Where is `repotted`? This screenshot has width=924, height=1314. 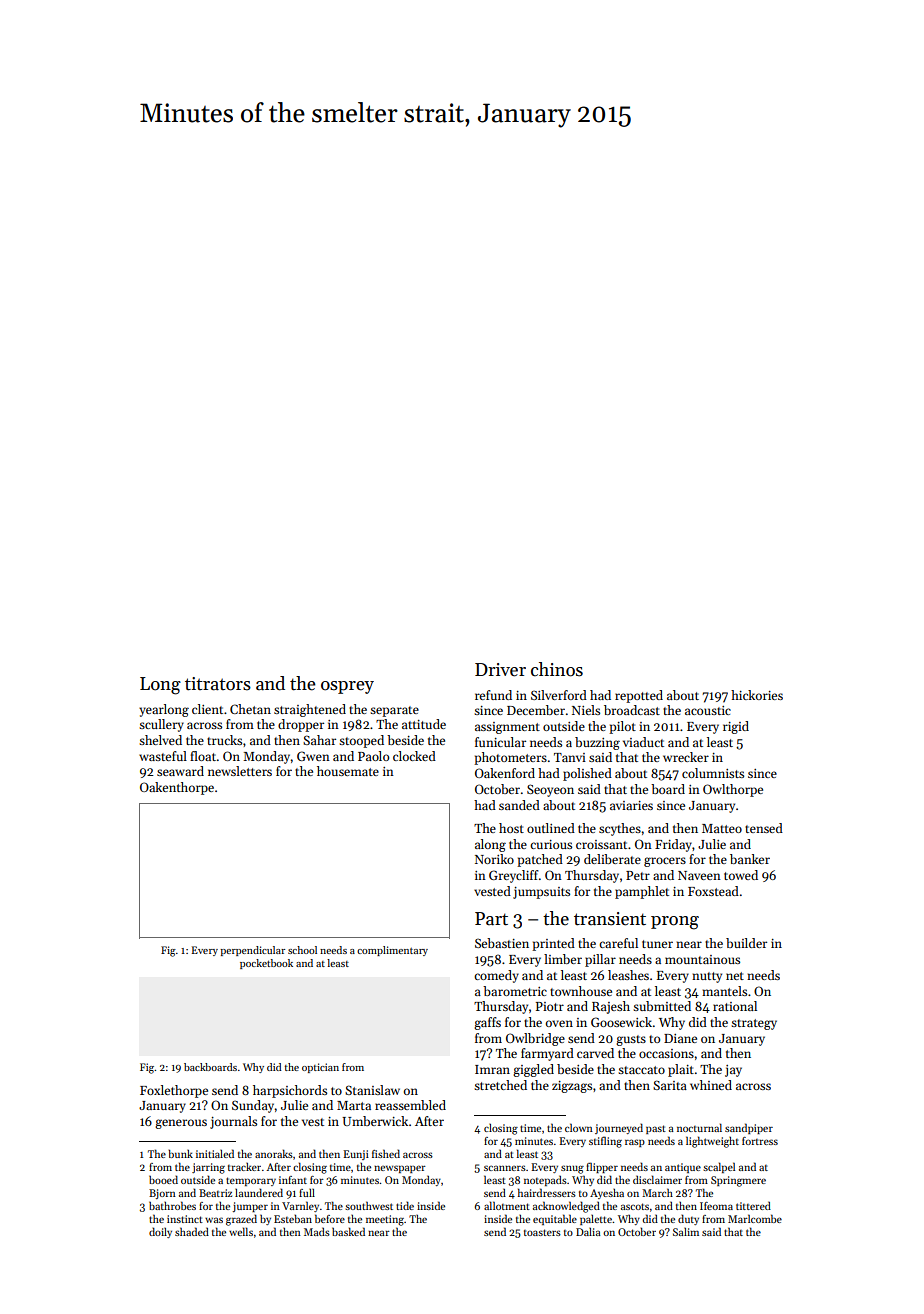
repotted is located at coordinates (639, 696).
